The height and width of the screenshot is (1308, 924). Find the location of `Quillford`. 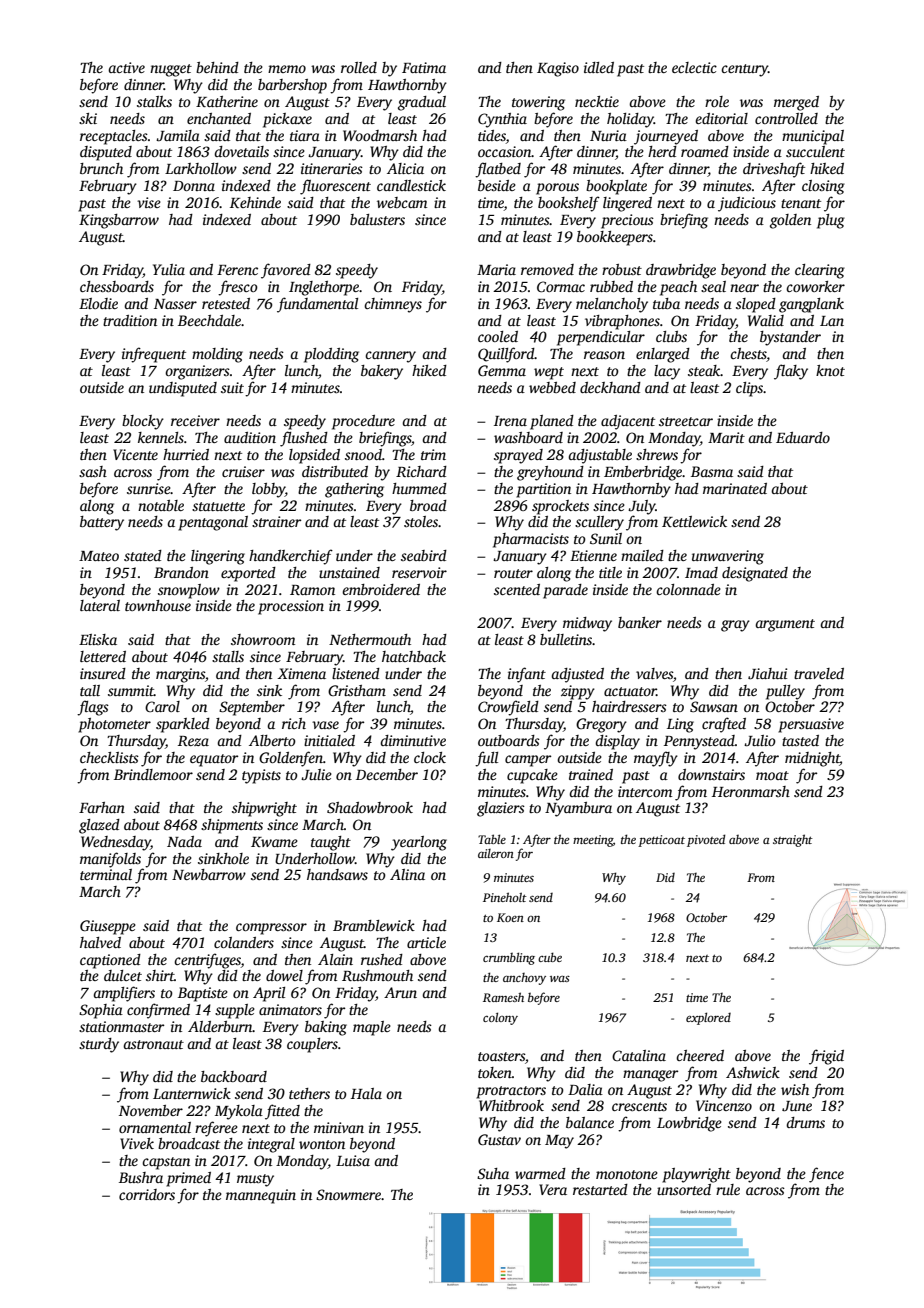

Quillford is located at coordinates (506, 355).
